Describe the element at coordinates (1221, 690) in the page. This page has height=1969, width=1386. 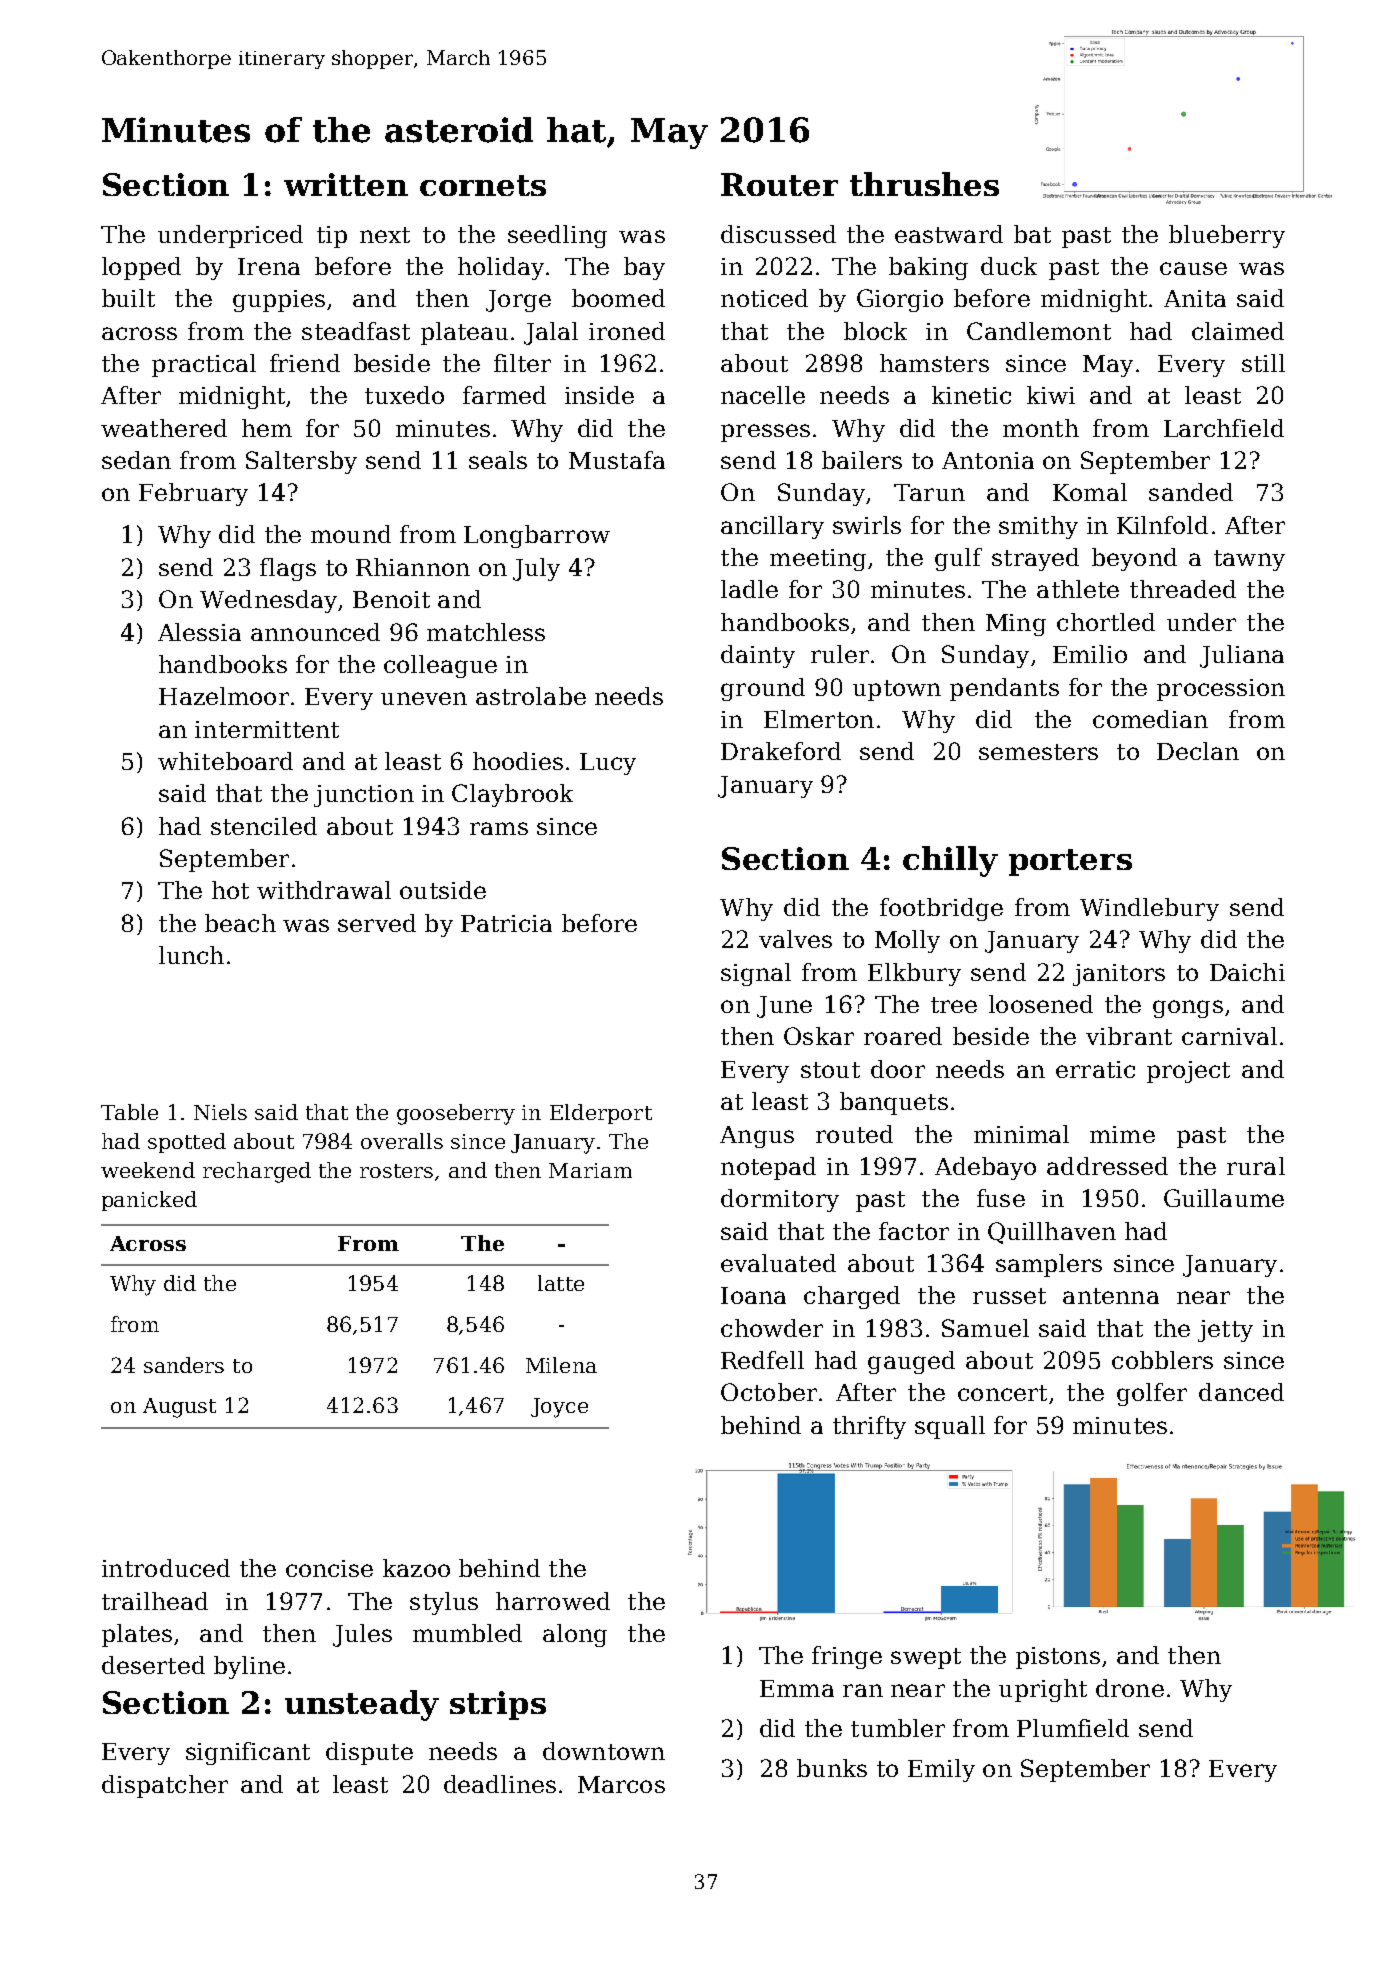
I see `procession` at that location.
